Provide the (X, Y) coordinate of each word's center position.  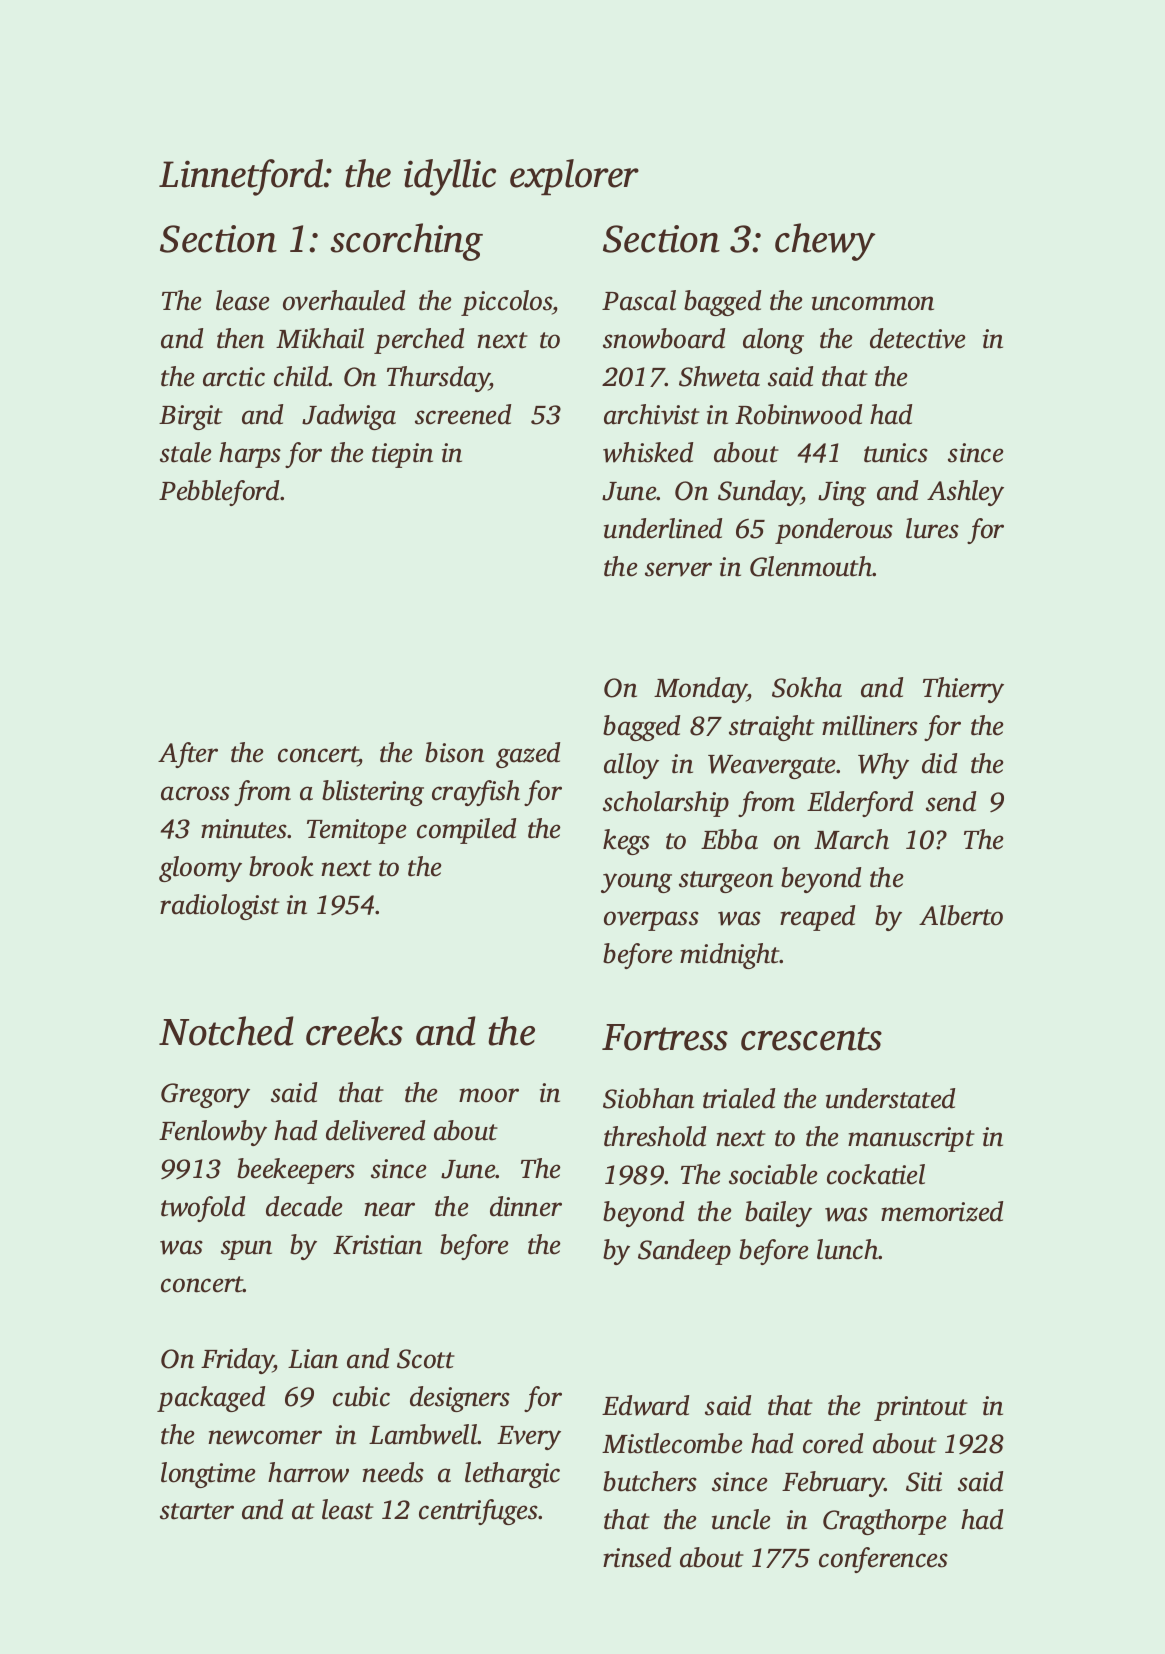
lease (243, 300)
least (348, 1509)
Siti (924, 1482)
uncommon (873, 303)
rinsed (637, 1557)
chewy (825, 242)
